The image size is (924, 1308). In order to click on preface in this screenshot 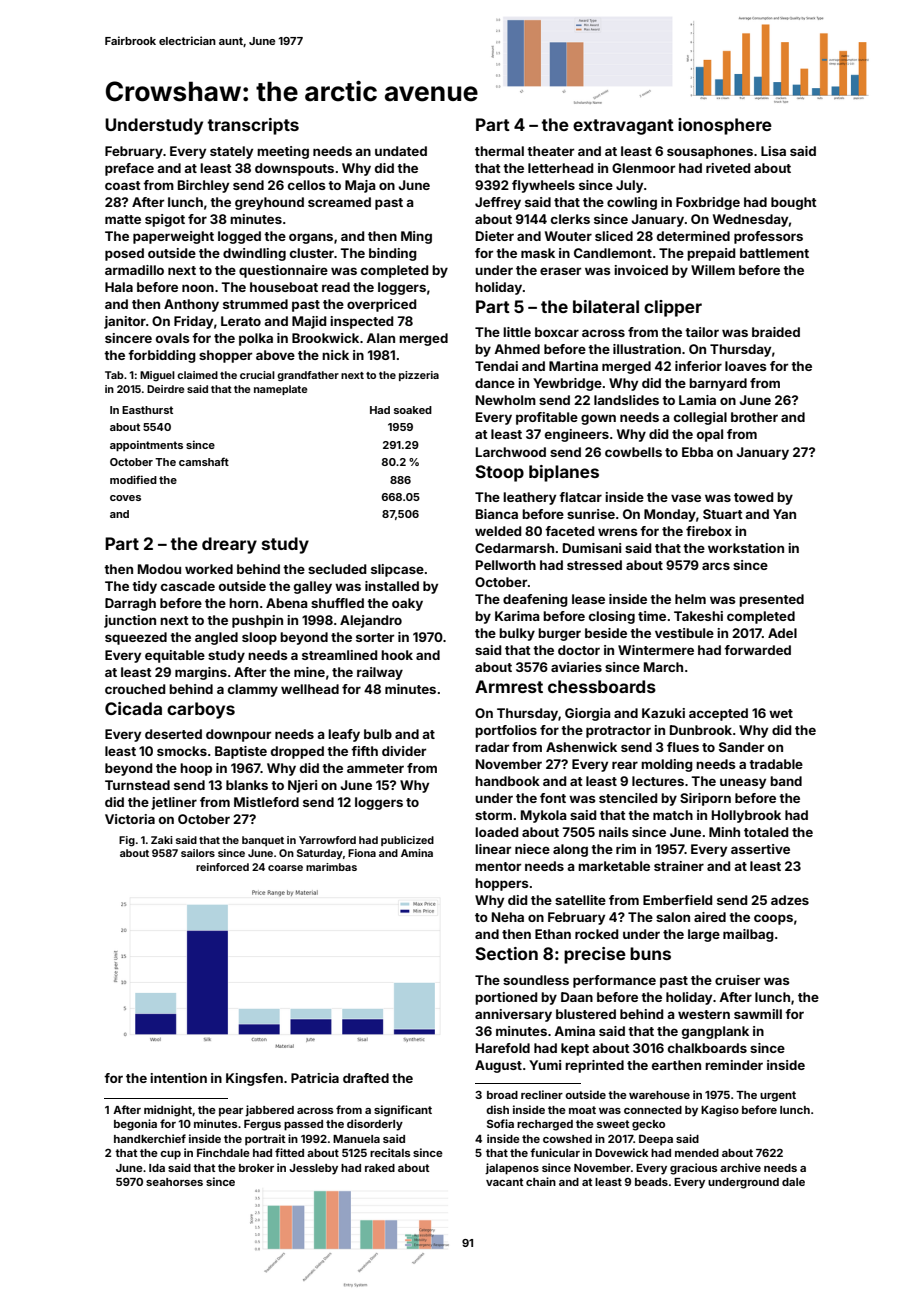, I will do `click(129, 169)`.
